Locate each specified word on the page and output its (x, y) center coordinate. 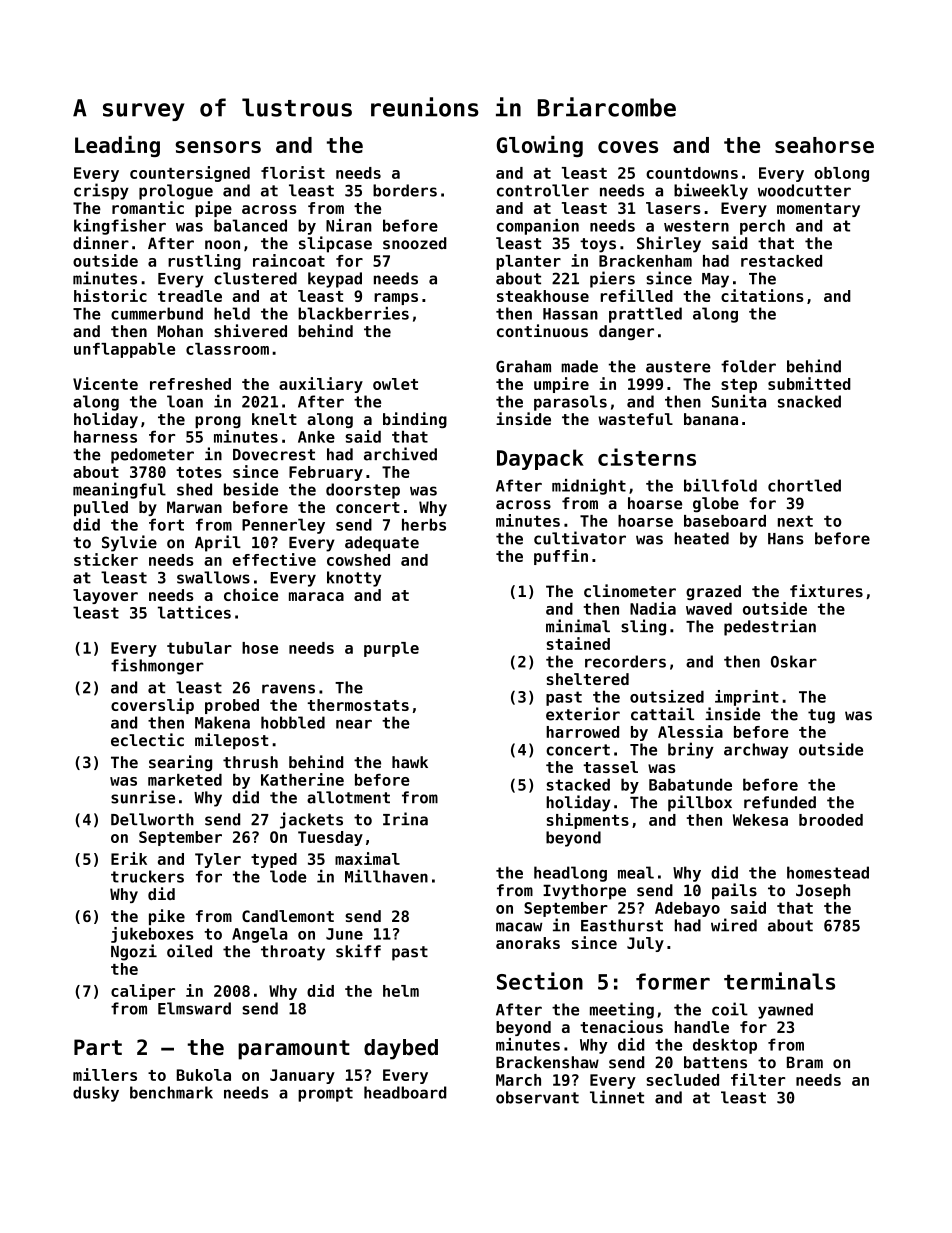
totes (199, 472)
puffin (561, 557)
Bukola (204, 1075)
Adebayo (687, 909)
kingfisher (120, 227)
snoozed (415, 243)
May (715, 280)
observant (537, 1097)
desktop (725, 1046)
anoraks (528, 943)
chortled (804, 485)
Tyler (218, 860)
